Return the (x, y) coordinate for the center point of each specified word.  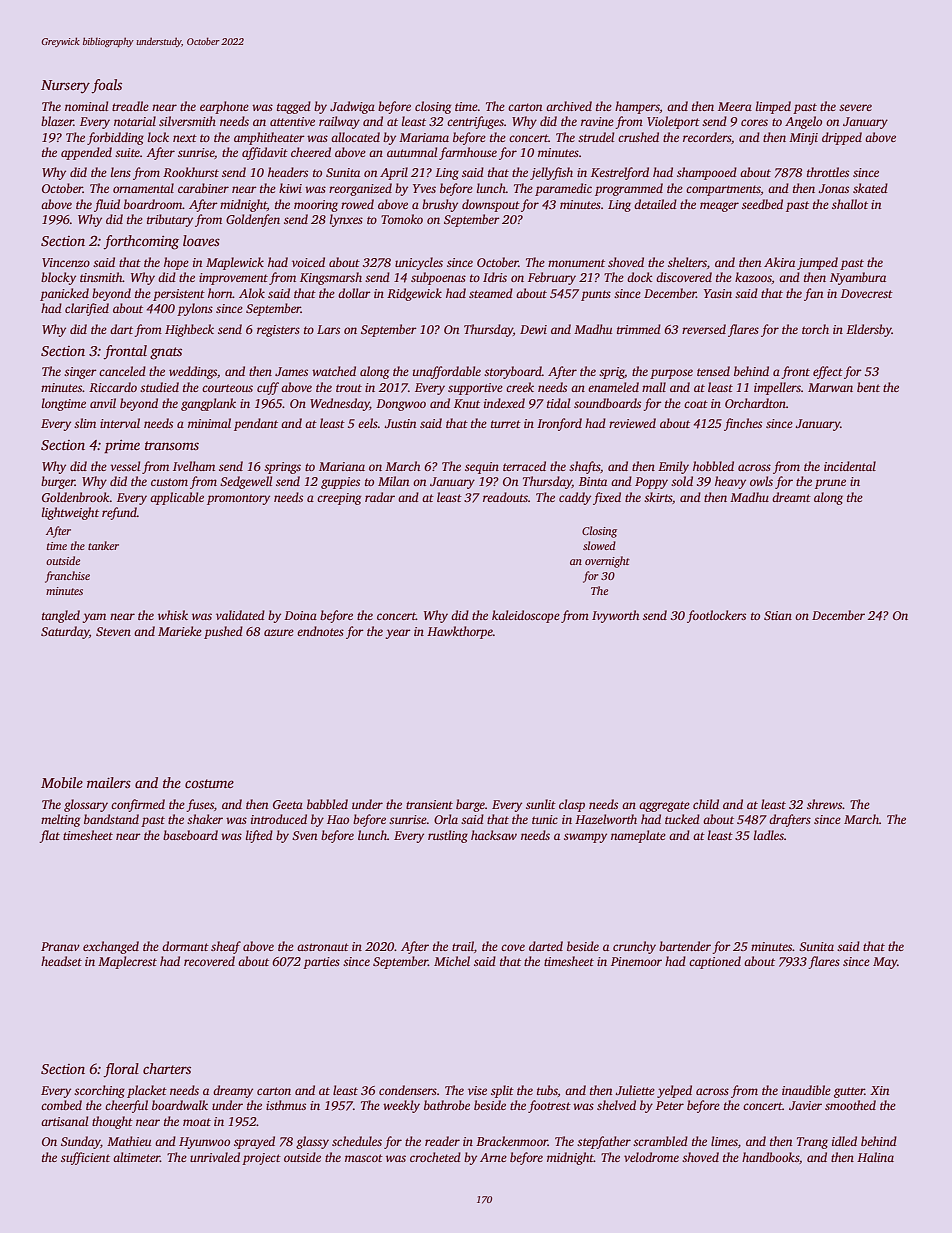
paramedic (563, 189)
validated (240, 615)
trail (463, 946)
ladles (769, 835)
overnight (607, 562)
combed (61, 1105)
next (185, 138)
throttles (828, 172)
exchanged (111, 947)
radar (380, 497)
